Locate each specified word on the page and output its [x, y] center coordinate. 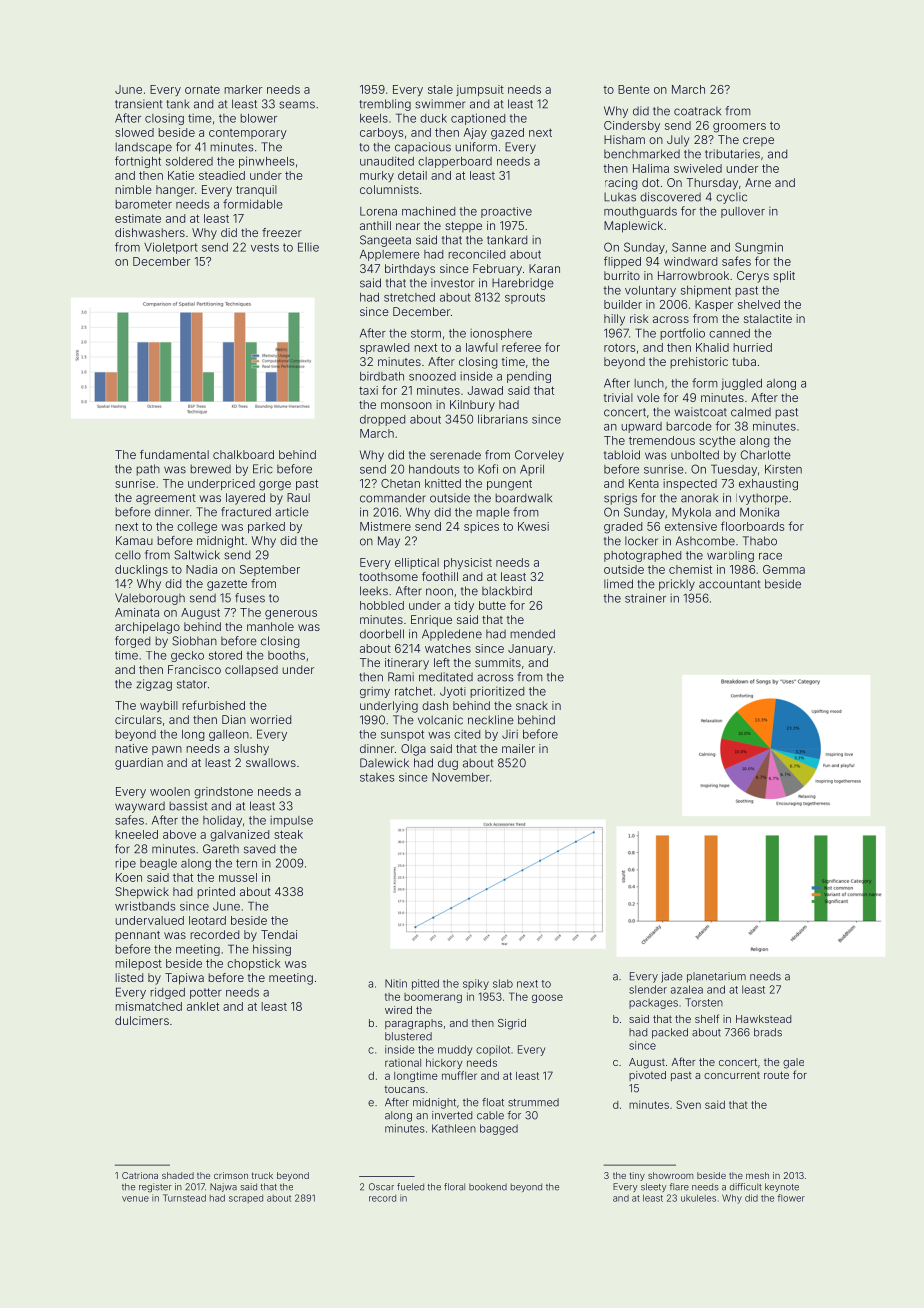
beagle [158, 864]
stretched [409, 297]
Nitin [396, 983]
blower [258, 118]
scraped [246, 1199]
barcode [689, 426]
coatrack [697, 111]
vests [265, 247]
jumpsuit [480, 90]
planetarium [716, 977]
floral [454, 1187]
